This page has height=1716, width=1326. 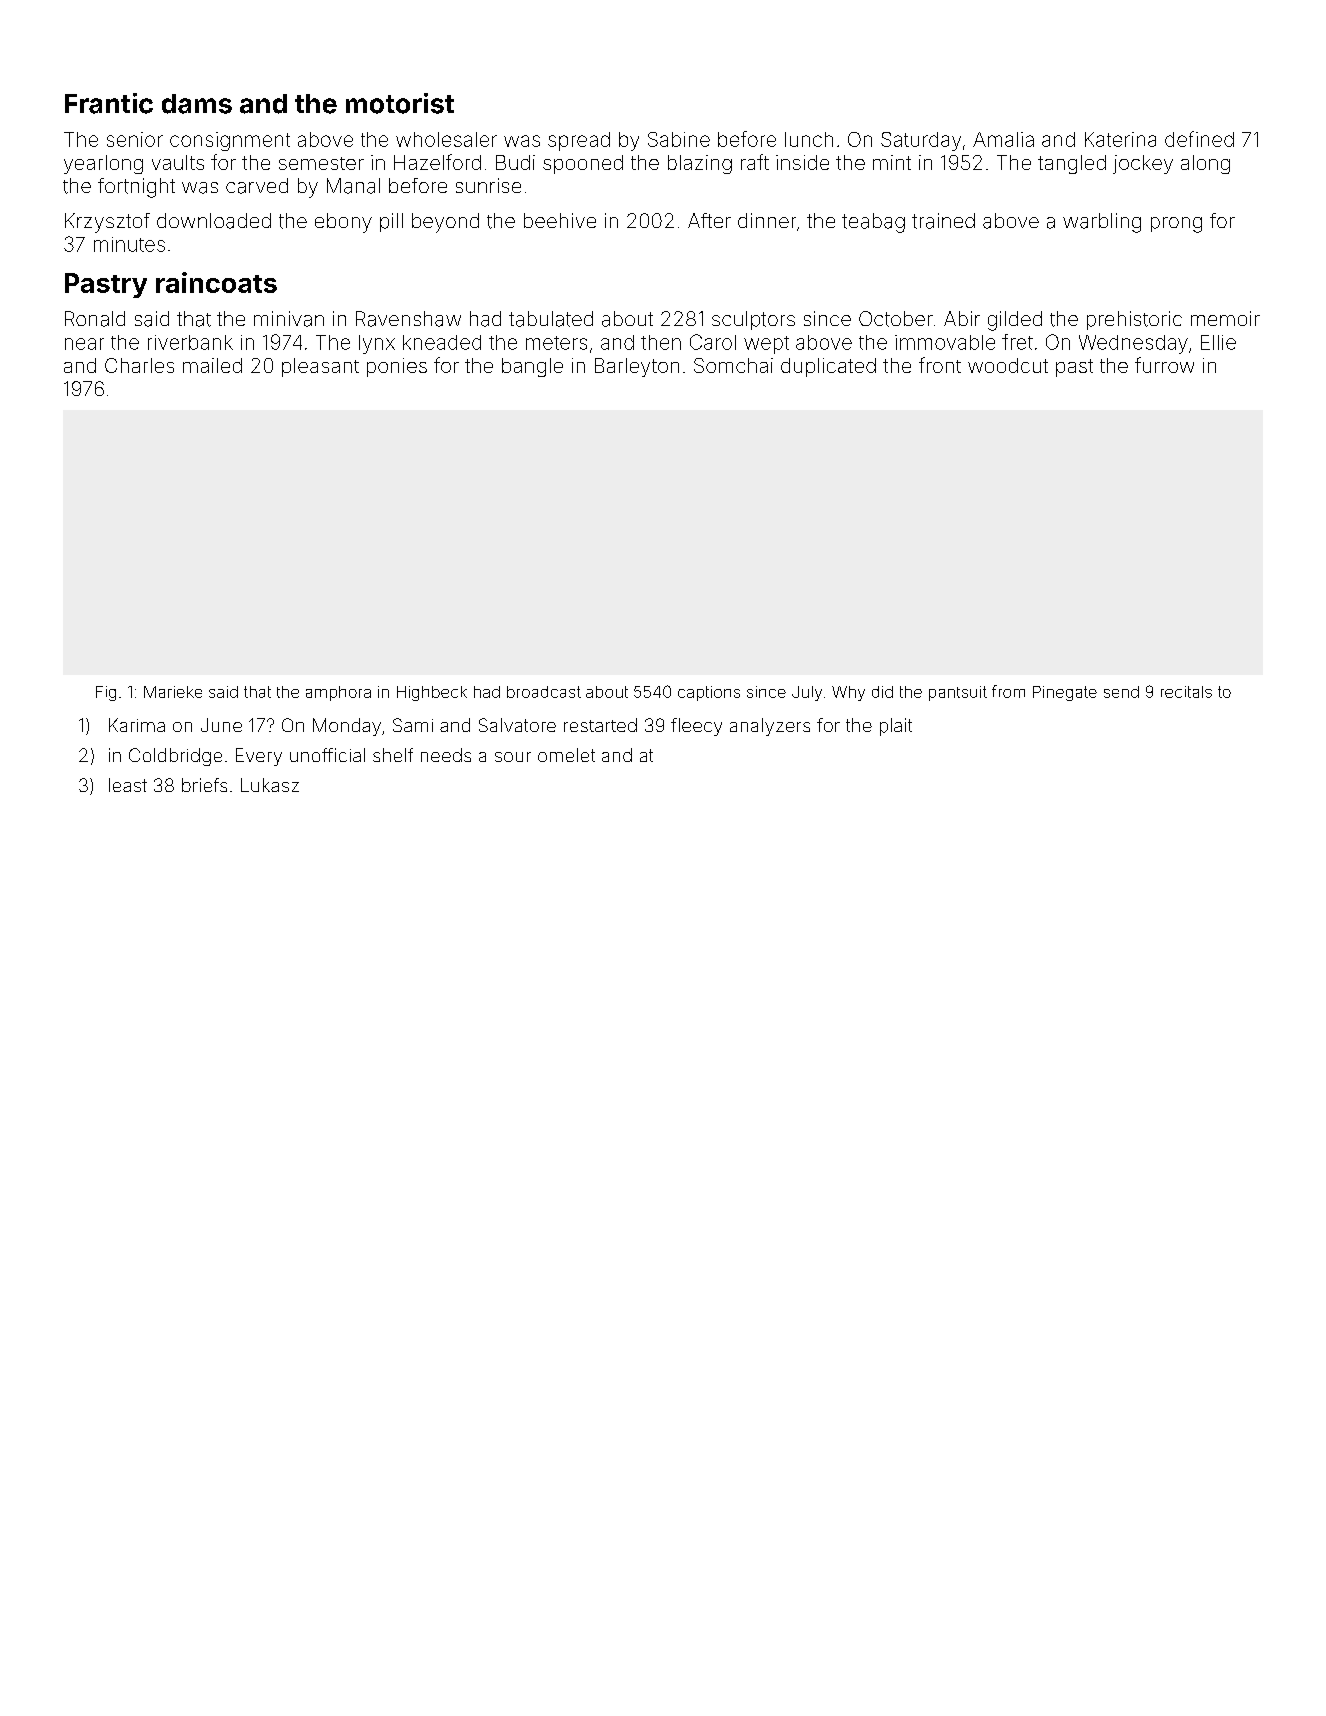 I want to click on sculptors, so click(x=753, y=320).
